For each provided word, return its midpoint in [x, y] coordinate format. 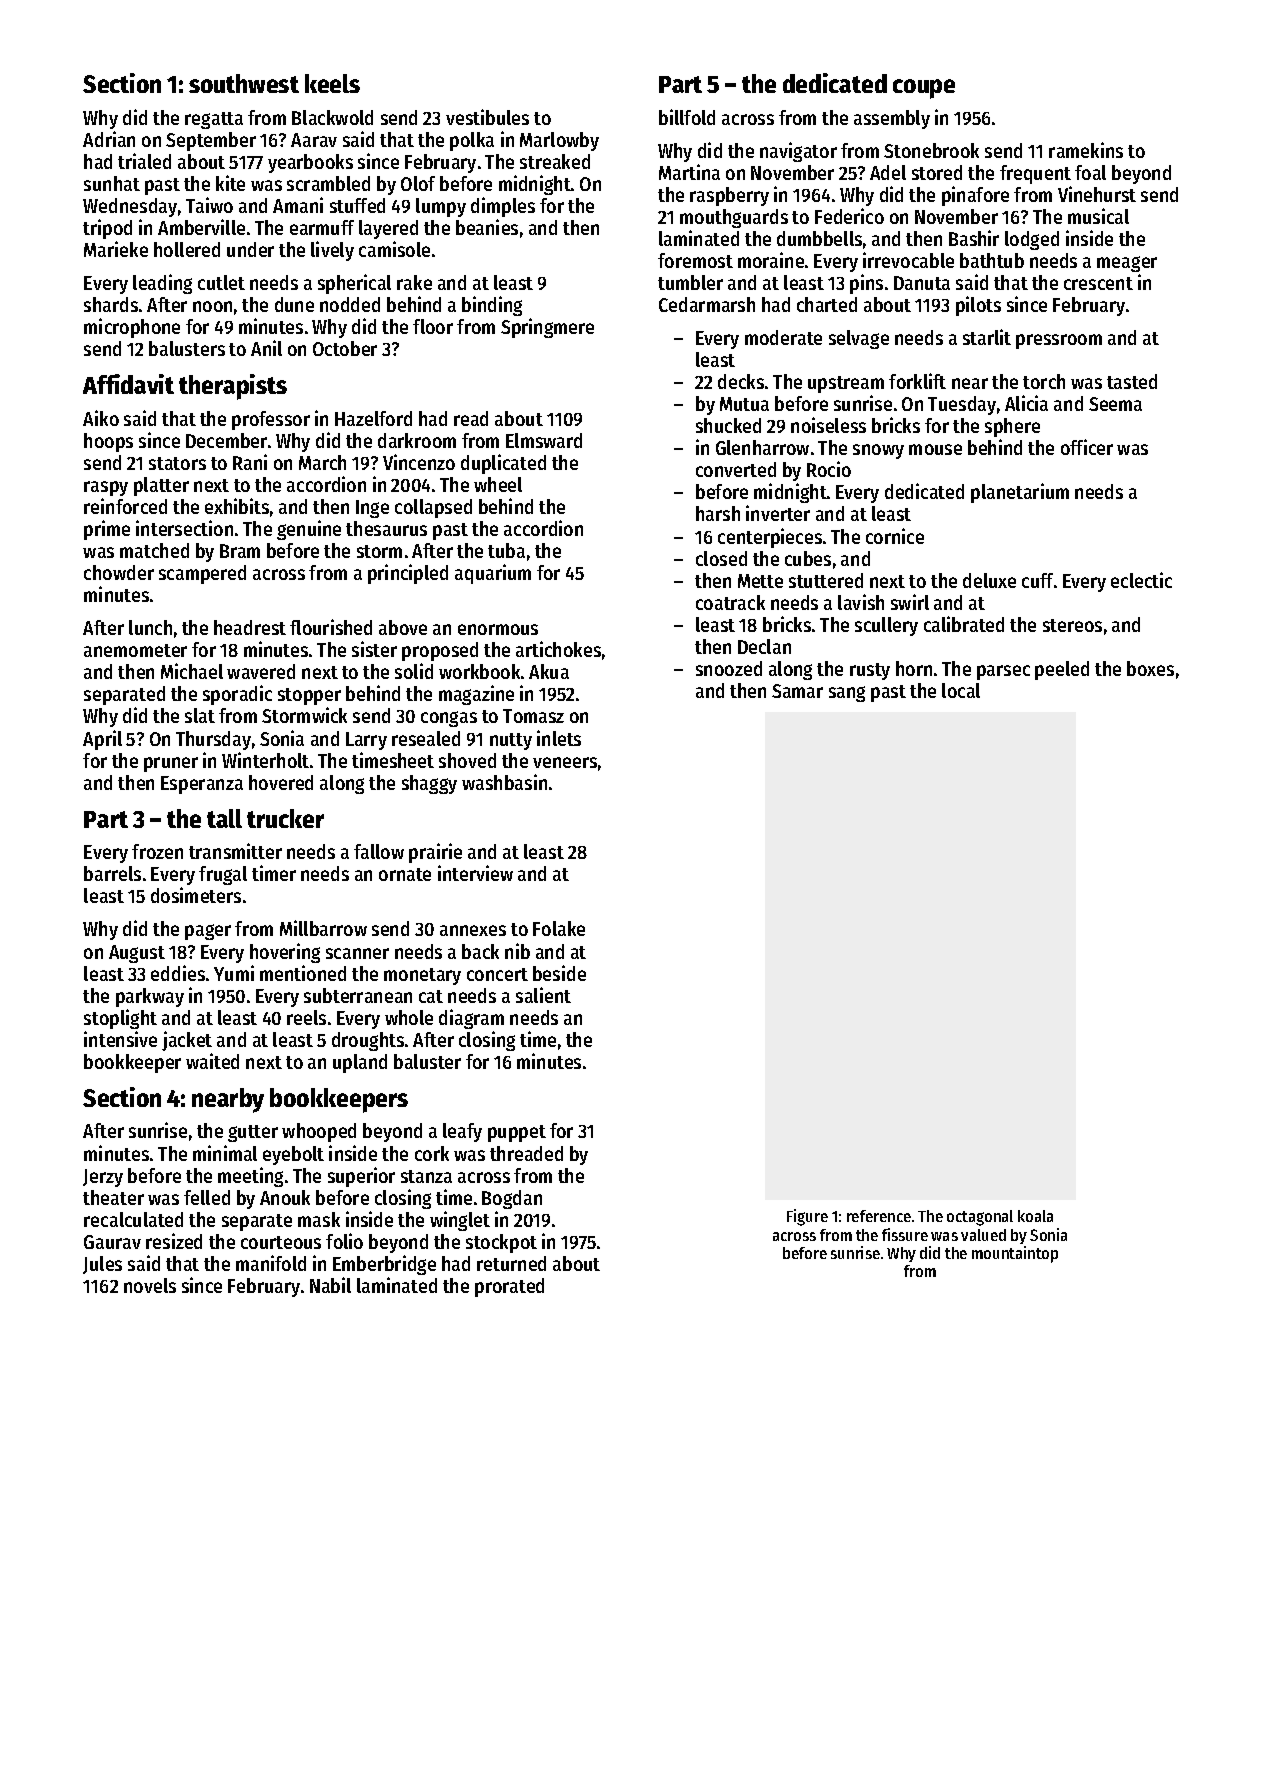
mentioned [303, 973]
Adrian [109, 139]
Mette [760, 581]
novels [150, 1285]
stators [177, 463]
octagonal [980, 1218]
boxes [1150, 668]
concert [497, 974]
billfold [687, 117]
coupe [924, 89]
